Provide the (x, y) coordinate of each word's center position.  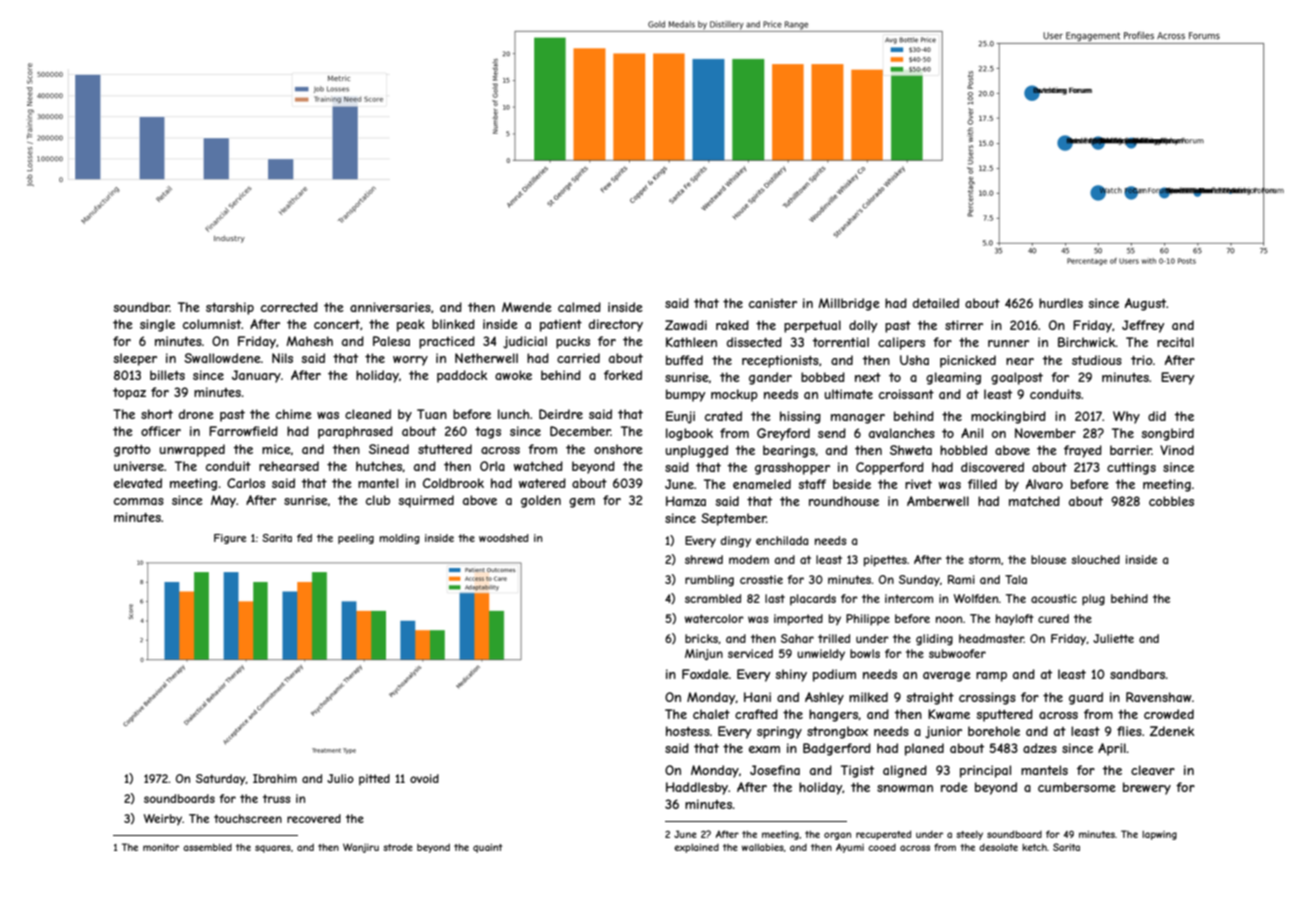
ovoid (424, 778)
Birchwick (1086, 342)
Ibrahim (275, 778)
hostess (688, 731)
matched (1034, 501)
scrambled (713, 598)
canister (773, 303)
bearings (789, 451)
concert (337, 324)
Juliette (1113, 638)
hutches (379, 466)
